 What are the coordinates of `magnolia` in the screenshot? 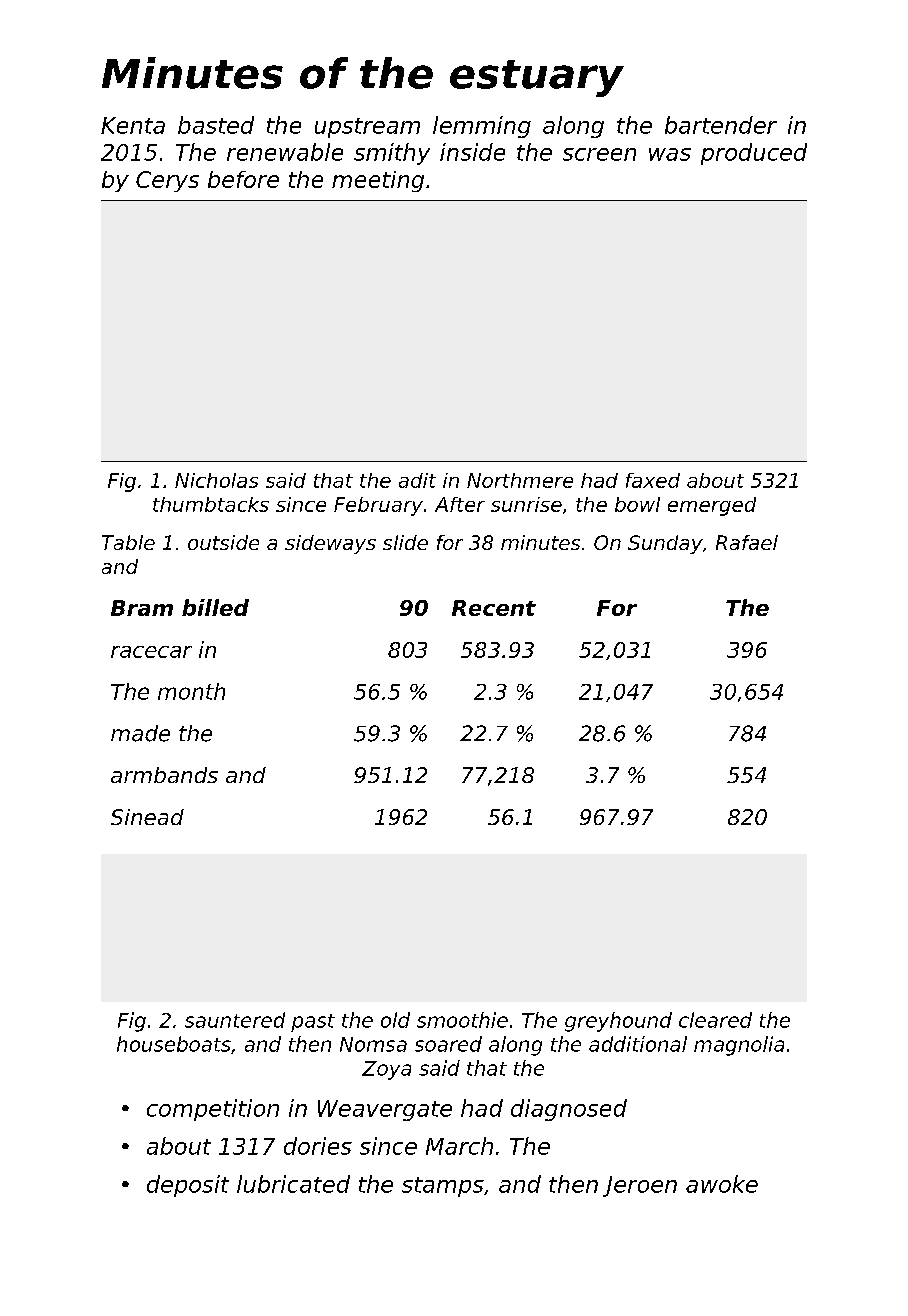 It's located at (739, 1046).
